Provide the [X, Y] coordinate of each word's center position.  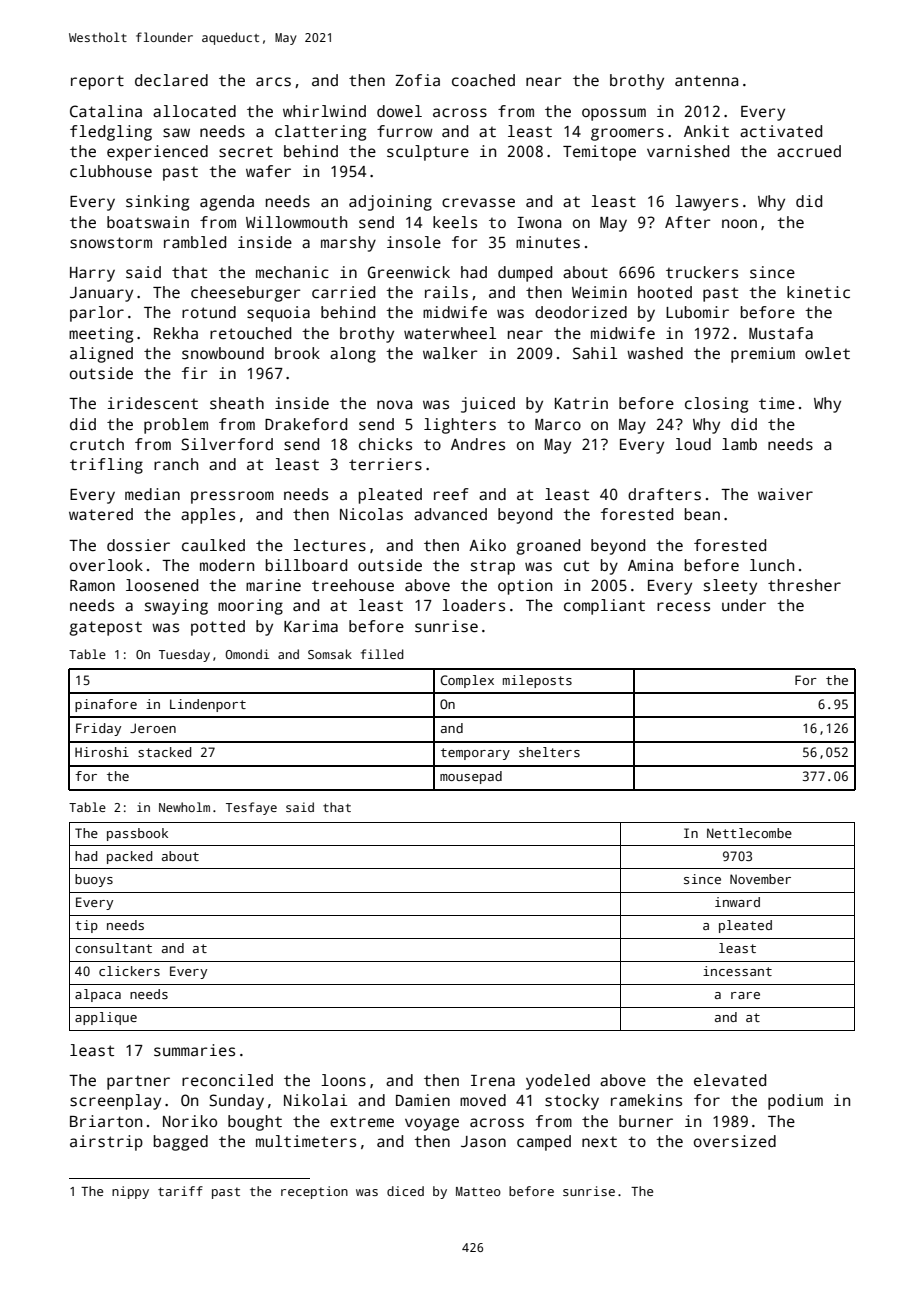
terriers [385, 464]
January [101, 294]
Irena [493, 1081]
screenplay [115, 1102]
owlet [827, 353]
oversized [735, 1141]
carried [343, 292]
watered [101, 514]
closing [716, 405]
